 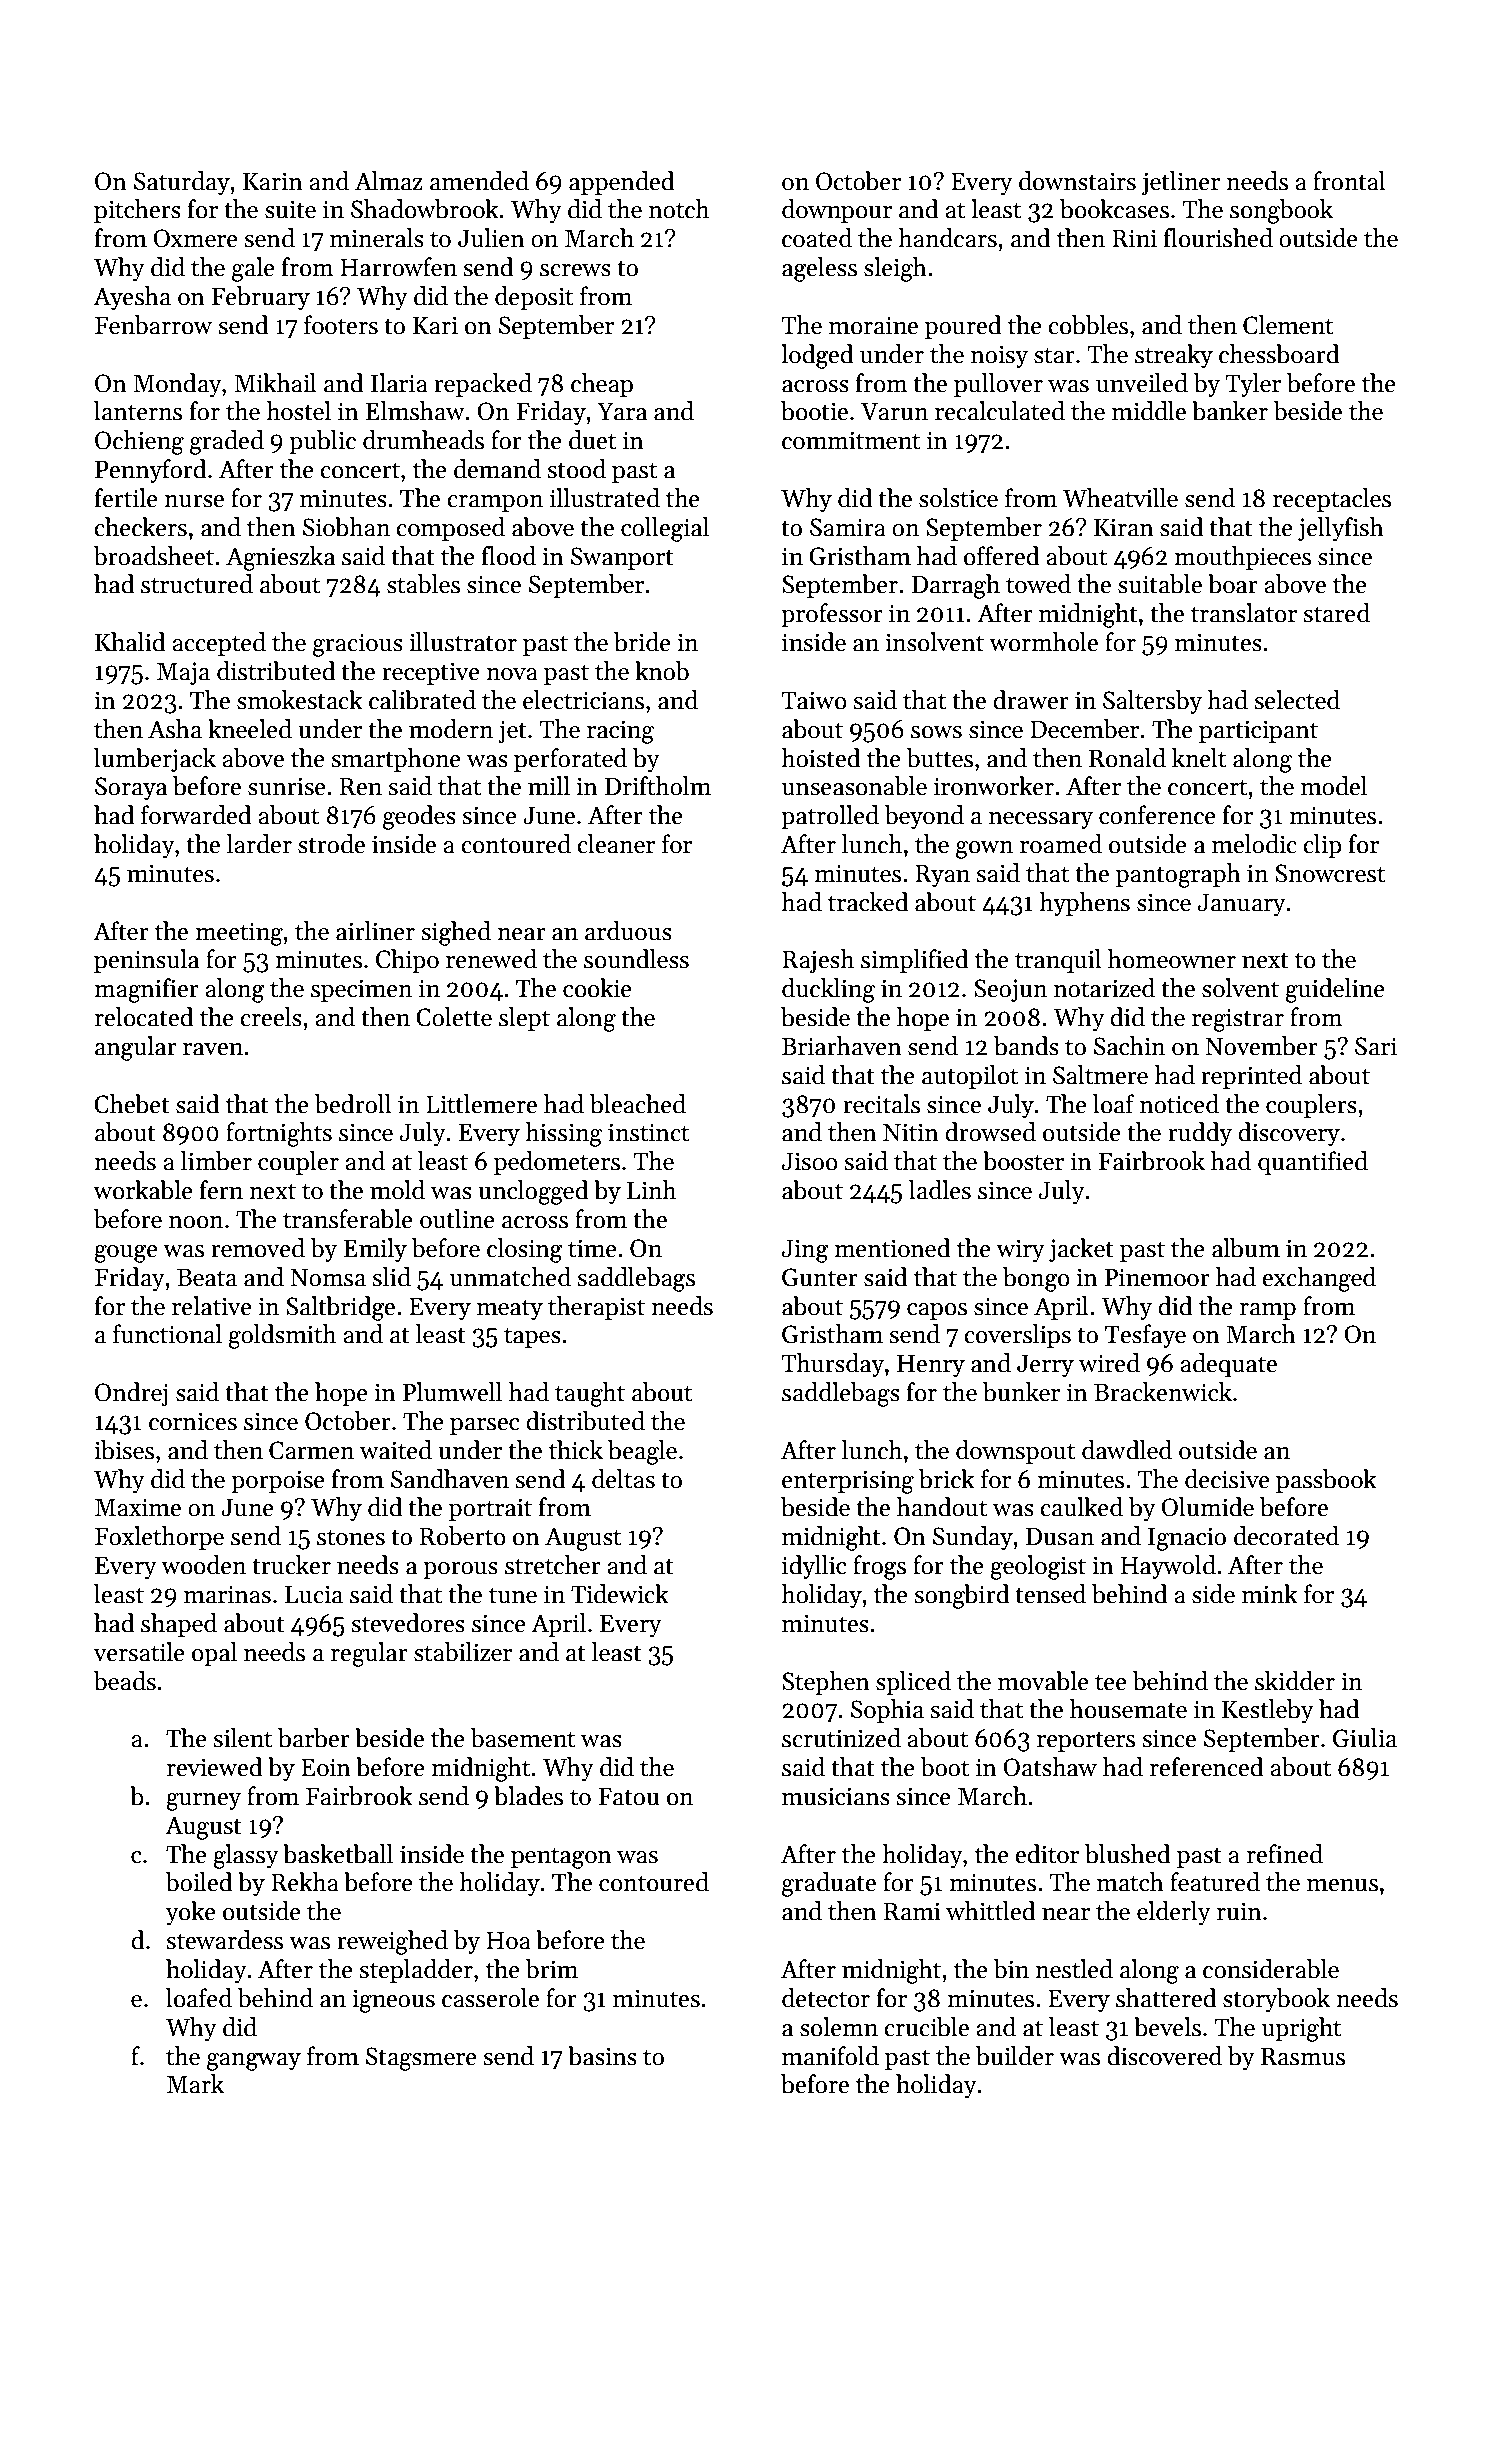 I want to click on basketball, so click(x=338, y=1854).
